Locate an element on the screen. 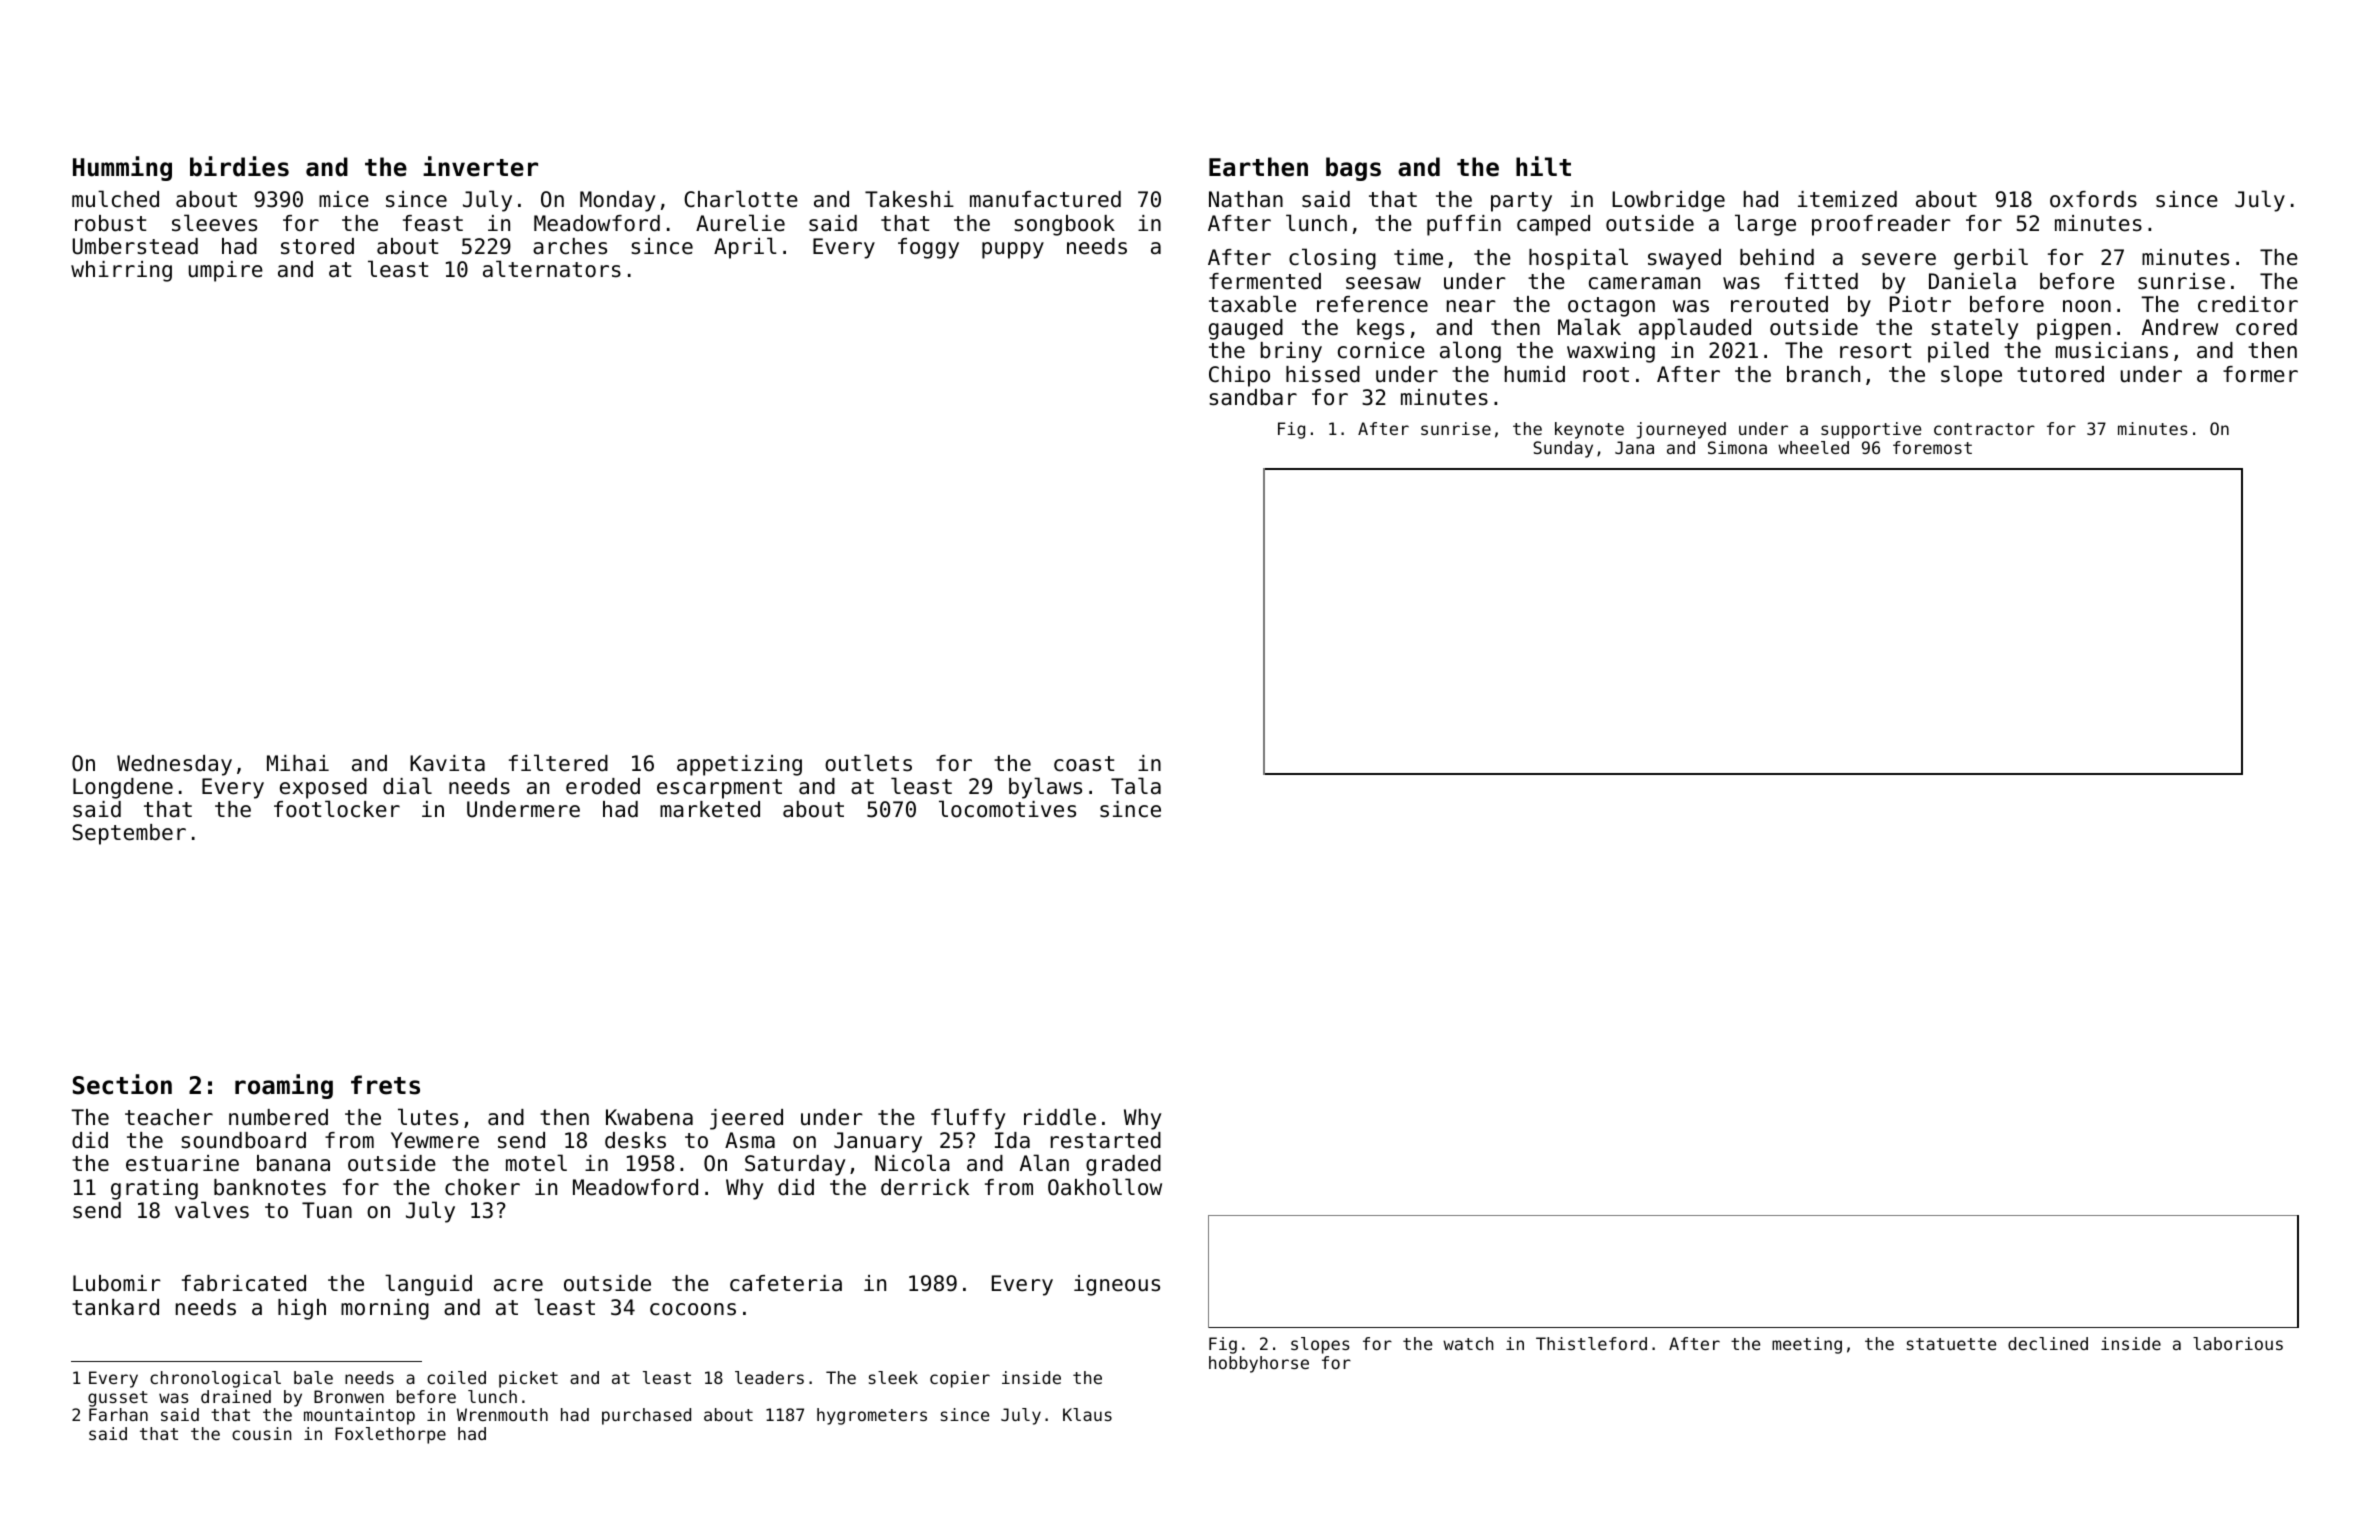 The height and width of the screenshot is (1533, 2370). birdies is located at coordinates (239, 166).
